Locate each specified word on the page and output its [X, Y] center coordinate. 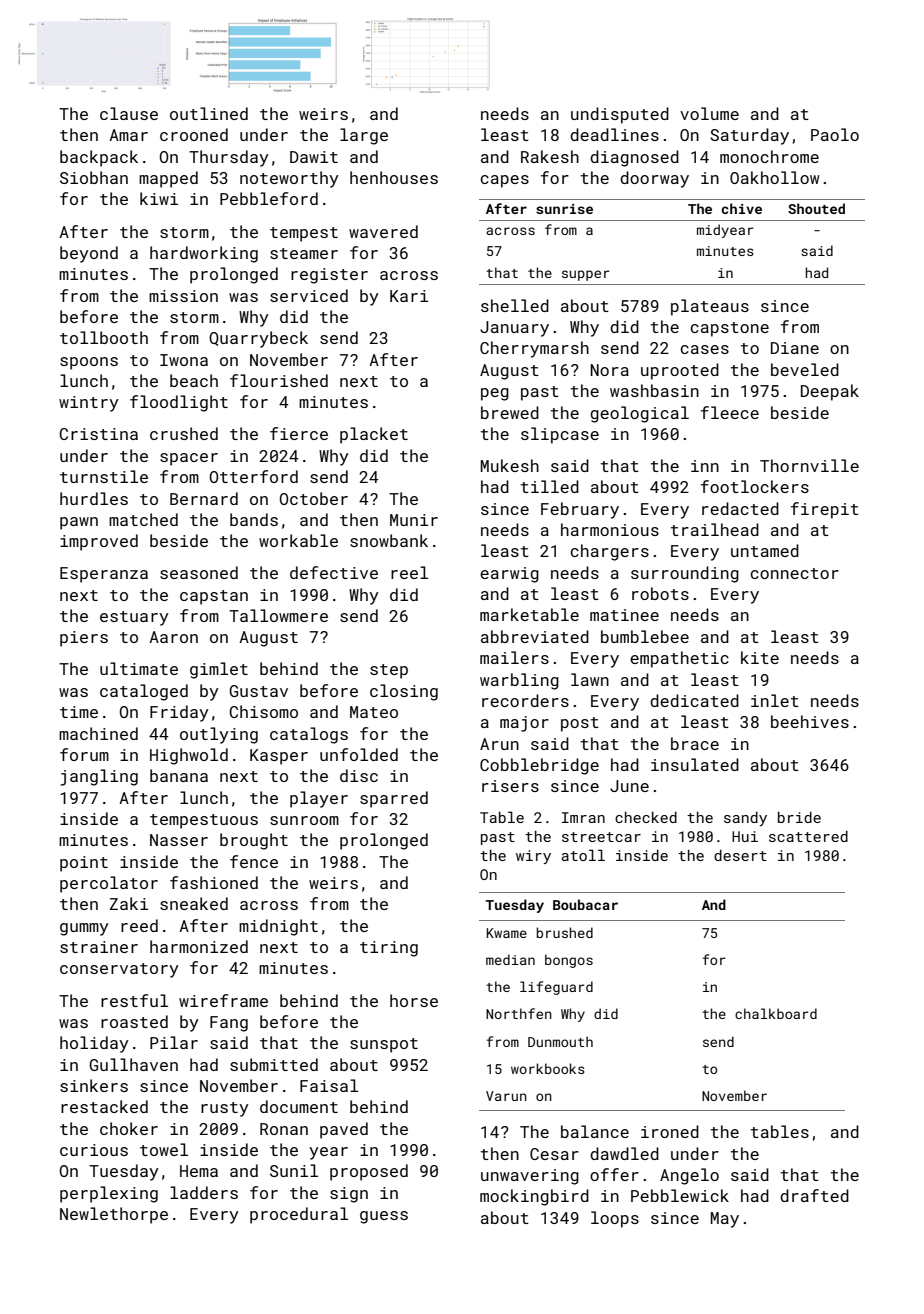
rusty [225, 1109]
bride [799, 817]
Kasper [279, 757]
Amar [128, 135]
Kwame [506, 933]
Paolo [835, 134]
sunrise [564, 209]
